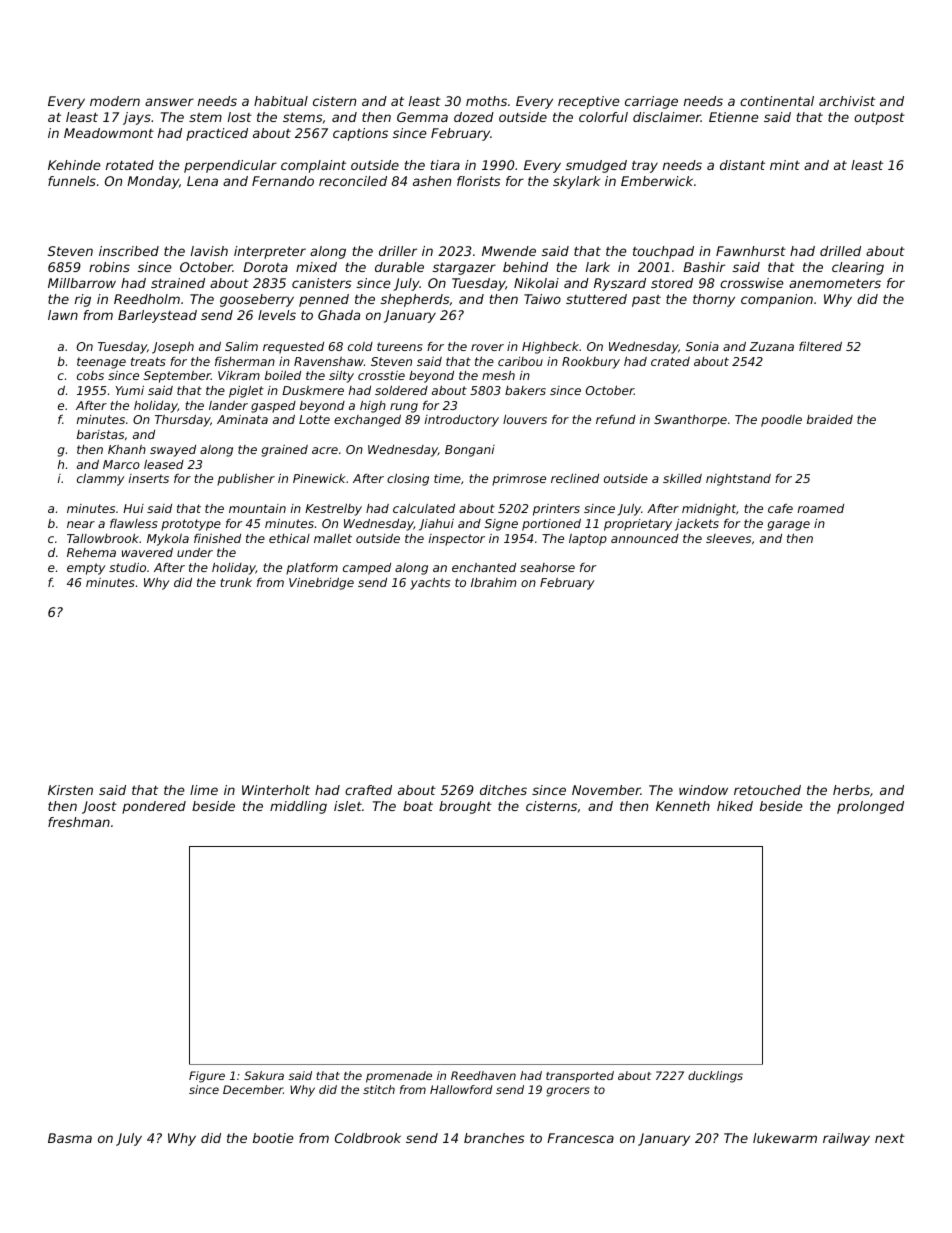  What do you see at coordinates (79, 822) in the image?
I see `freshman` at bounding box center [79, 822].
